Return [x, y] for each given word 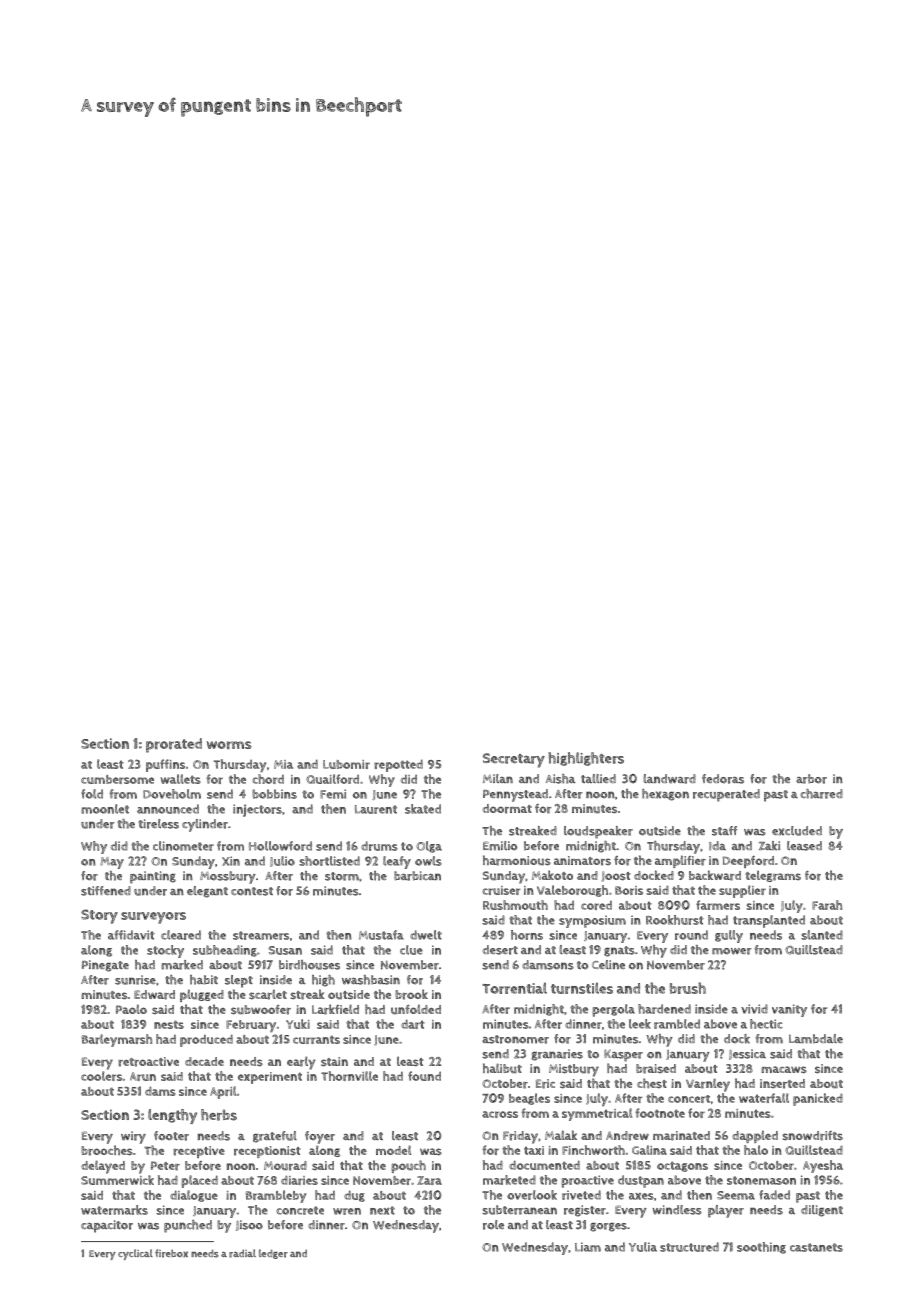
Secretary [514, 760]
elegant [207, 892]
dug [354, 1196]
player [726, 1211]
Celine [608, 964]
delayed [103, 1167]
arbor [811, 779]
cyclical [135, 1254]
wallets [181, 779]
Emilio [500, 846]
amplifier [680, 861]
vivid [754, 1009]
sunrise [135, 980]
